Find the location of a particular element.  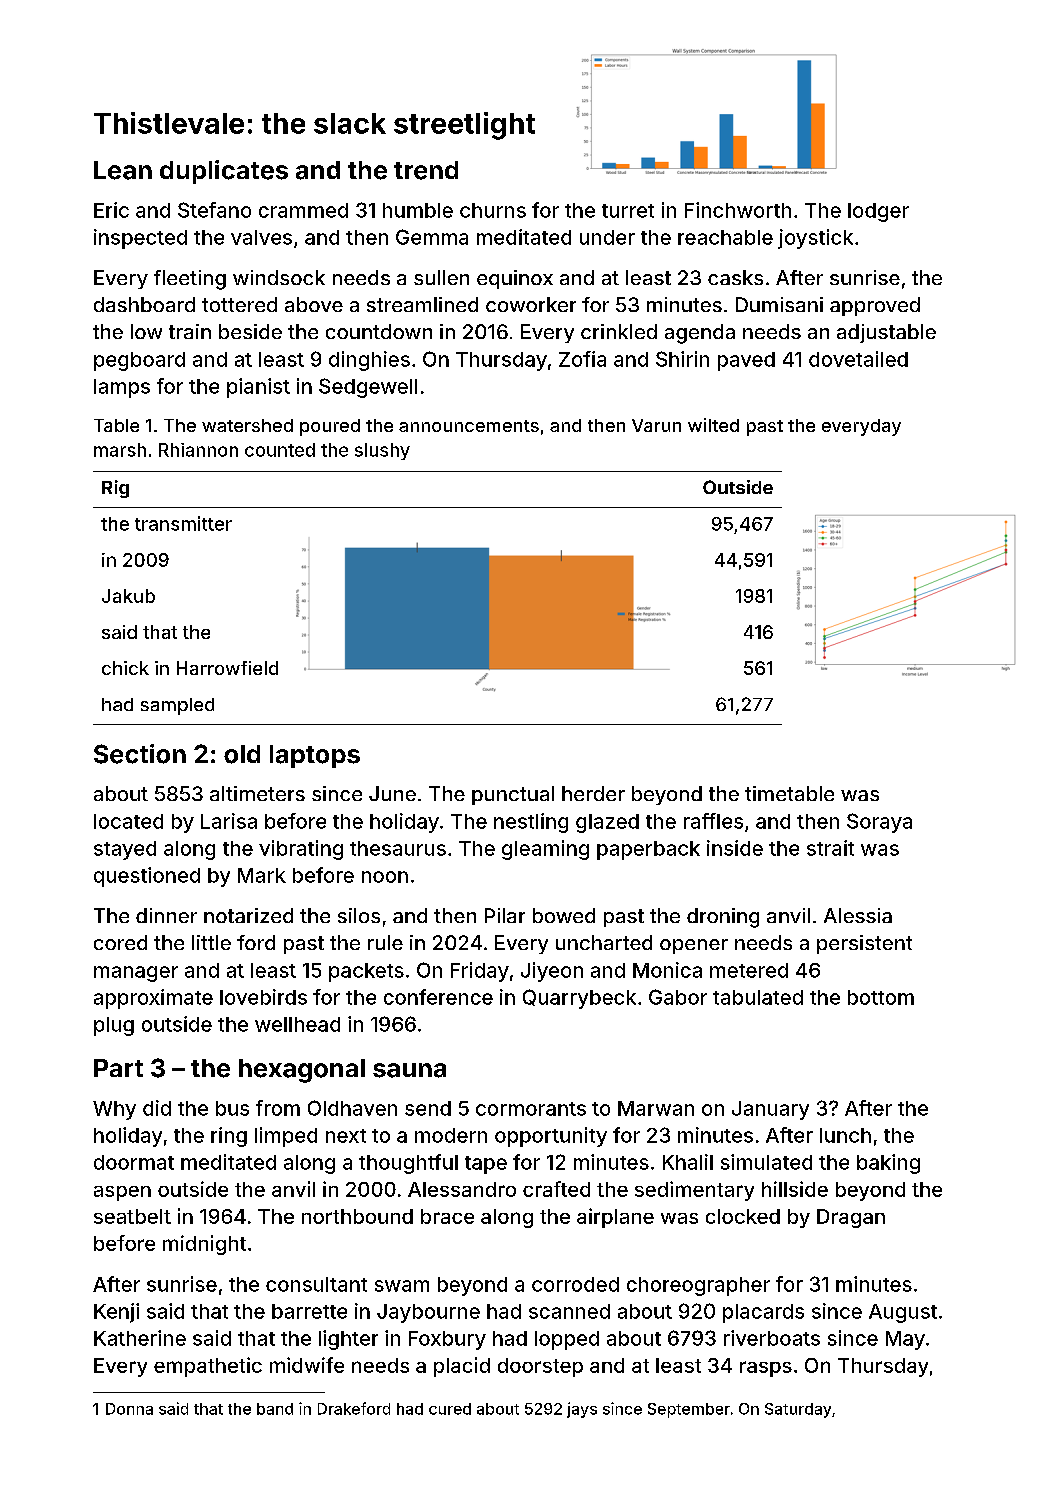

laptops is located at coordinates (315, 756).
